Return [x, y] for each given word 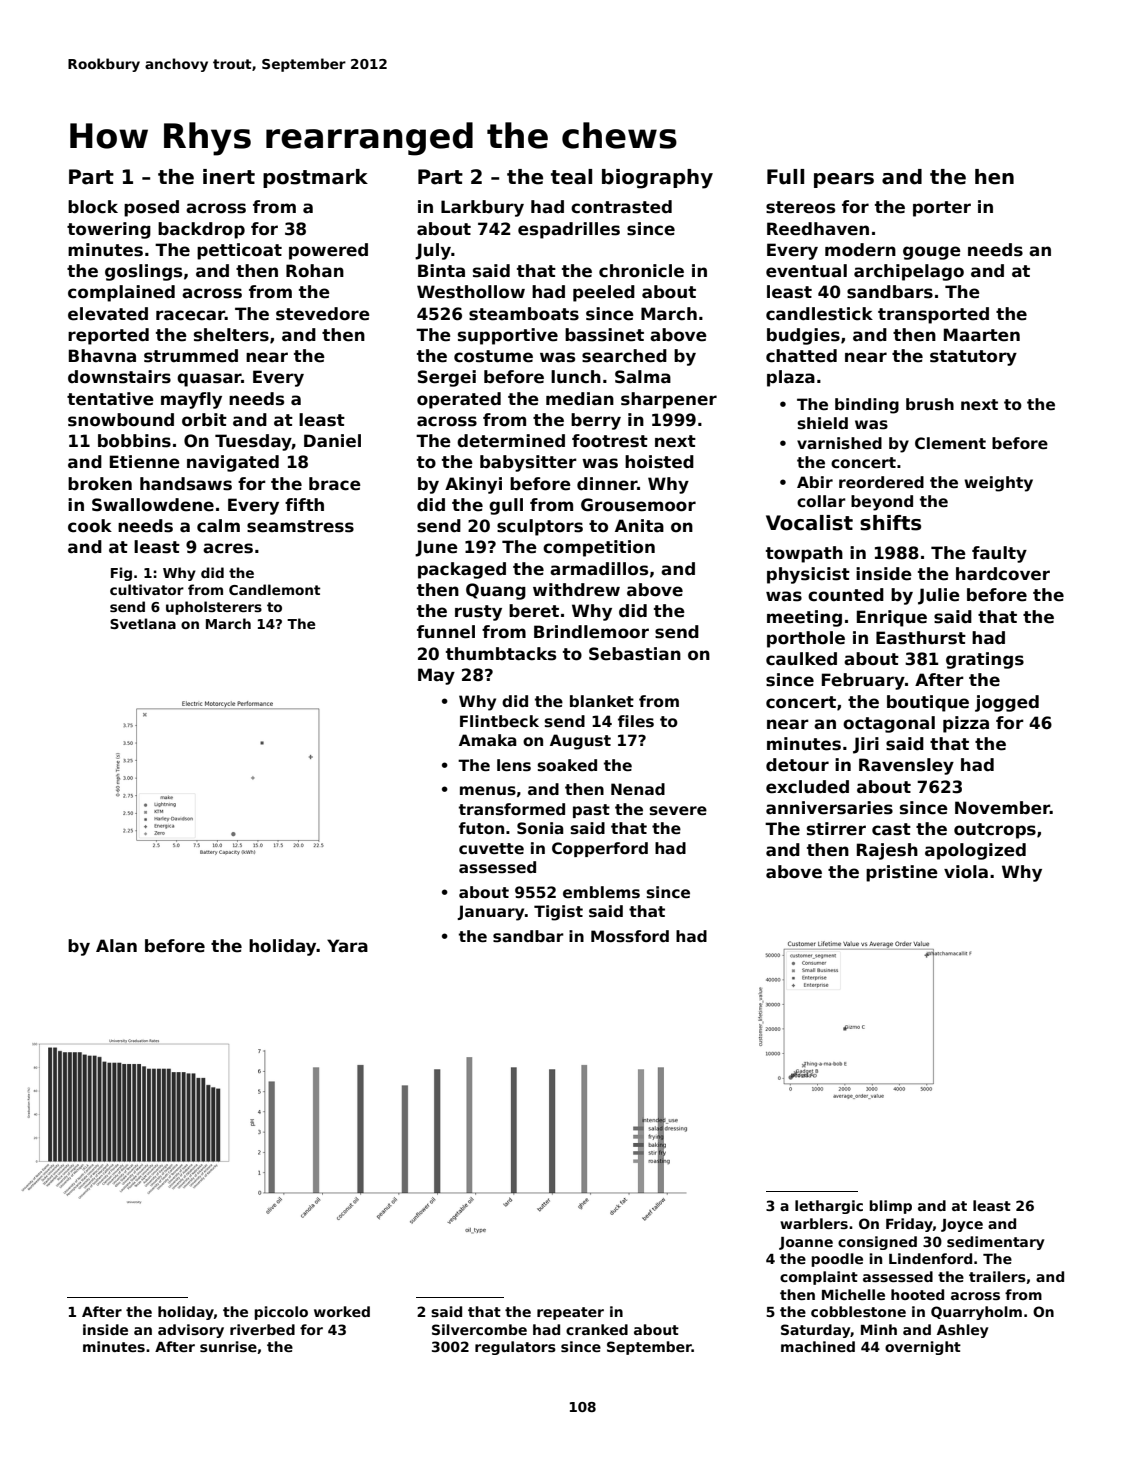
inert [229, 177]
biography [657, 179]
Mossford [630, 936]
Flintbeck [499, 721]
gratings [985, 660]
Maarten [982, 335]
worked [342, 1311]
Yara [347, 946]
